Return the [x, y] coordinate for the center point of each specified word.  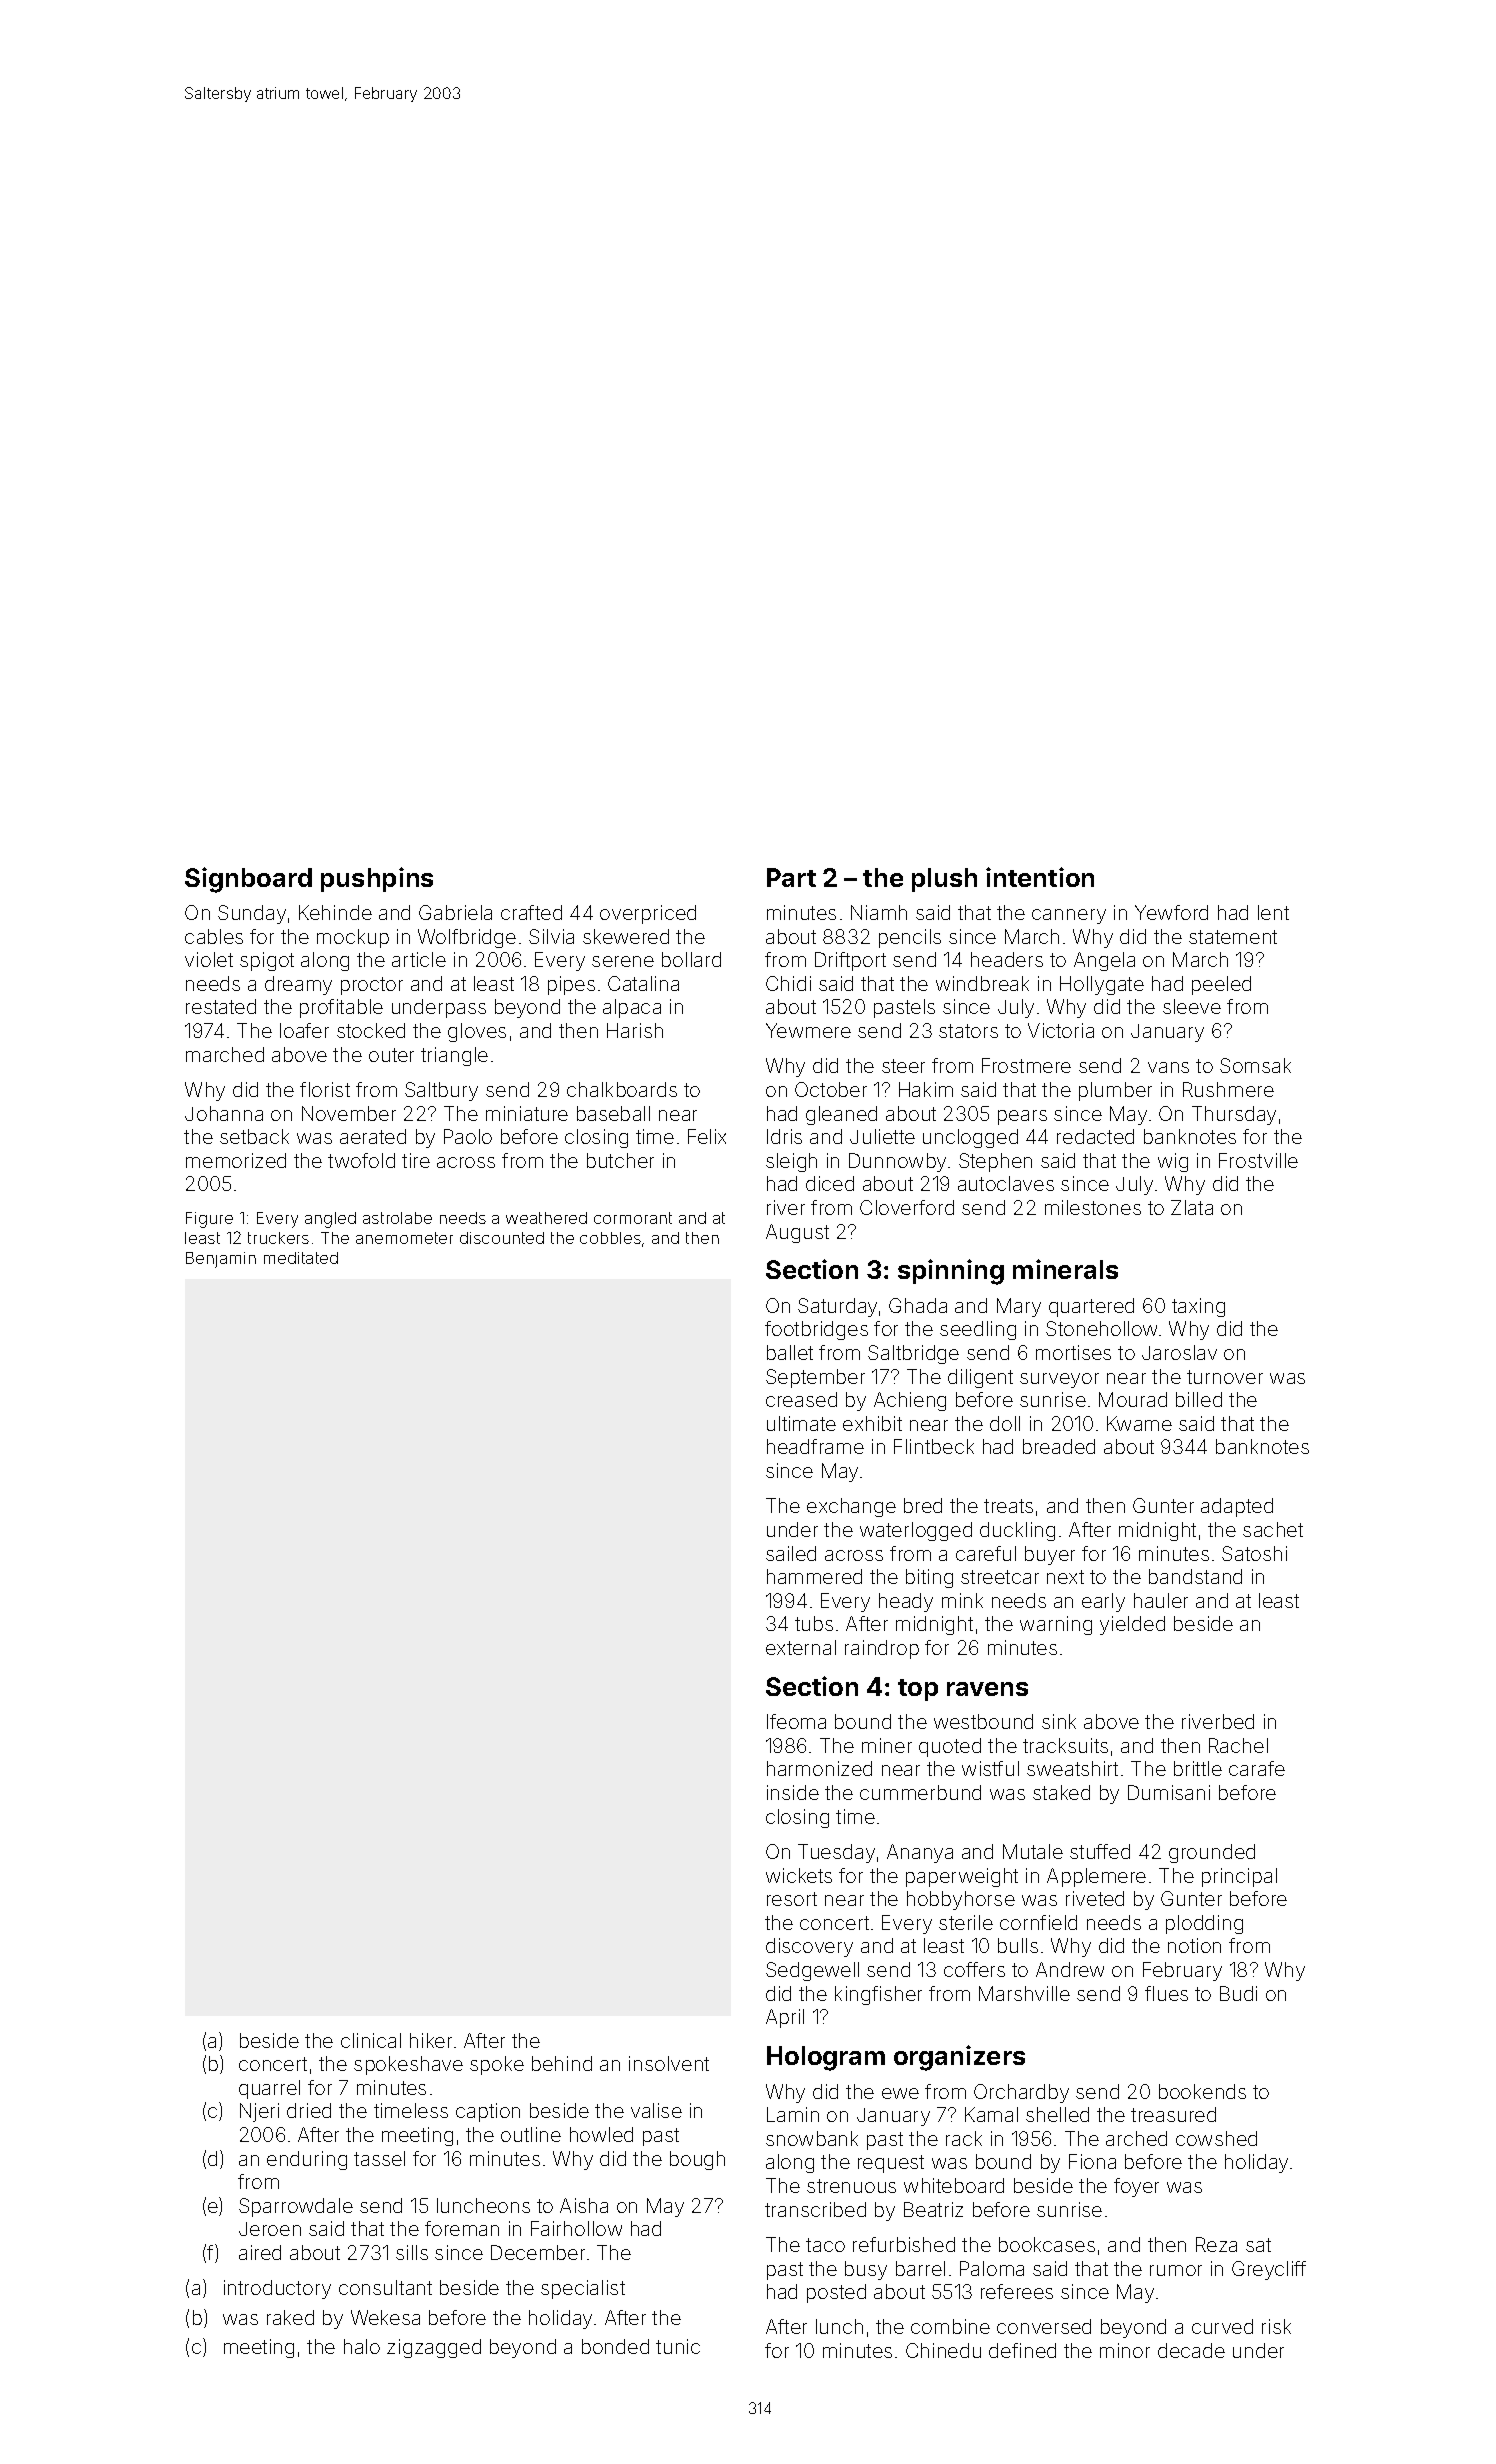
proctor [372, 986]
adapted [1237, 1507]
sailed [791, 1553]
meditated [301, 1258]
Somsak [1255, 1065]
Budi [1238, 1993]
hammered [814, 1576]
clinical [371, 2040]
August [797, 1233]
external [801, 1647]
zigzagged [434, 2348]
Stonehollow [1101, 1328]
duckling [1017, 1531]
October [831, 1089]
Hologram [826, 2058]
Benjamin [221, 1260]
